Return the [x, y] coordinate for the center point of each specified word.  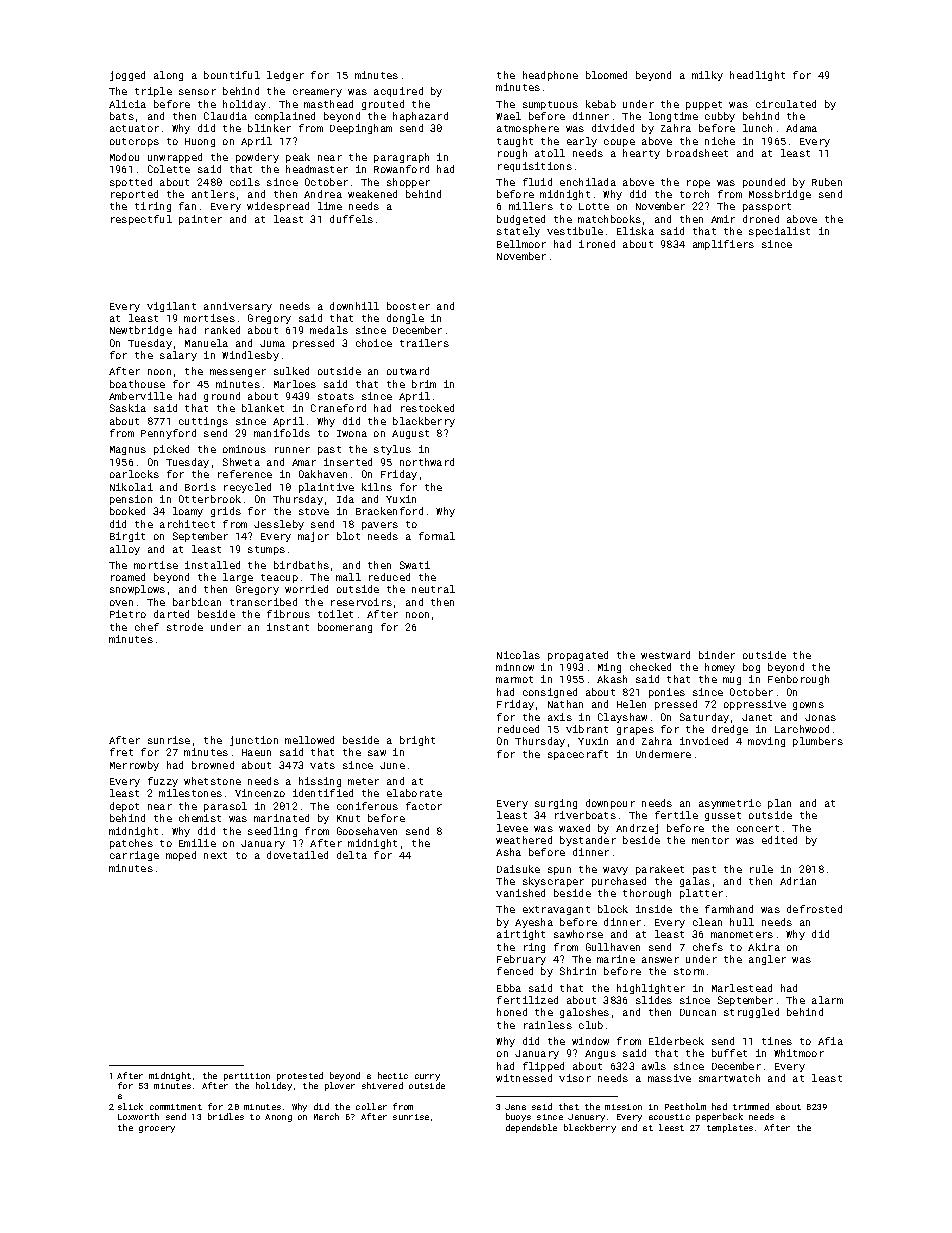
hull [742, 922]
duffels [351, 219]
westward [665, 655]
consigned [550, 693]
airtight [521, 935]
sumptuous [550, 105]
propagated [578, 656]
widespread [278, 207]
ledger [285, 76]
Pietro [128, 614]
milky [707, 76]
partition [247, 1077]
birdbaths [301, 565]
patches [131, 844]
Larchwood [802, 729]
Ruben [827, 182]
